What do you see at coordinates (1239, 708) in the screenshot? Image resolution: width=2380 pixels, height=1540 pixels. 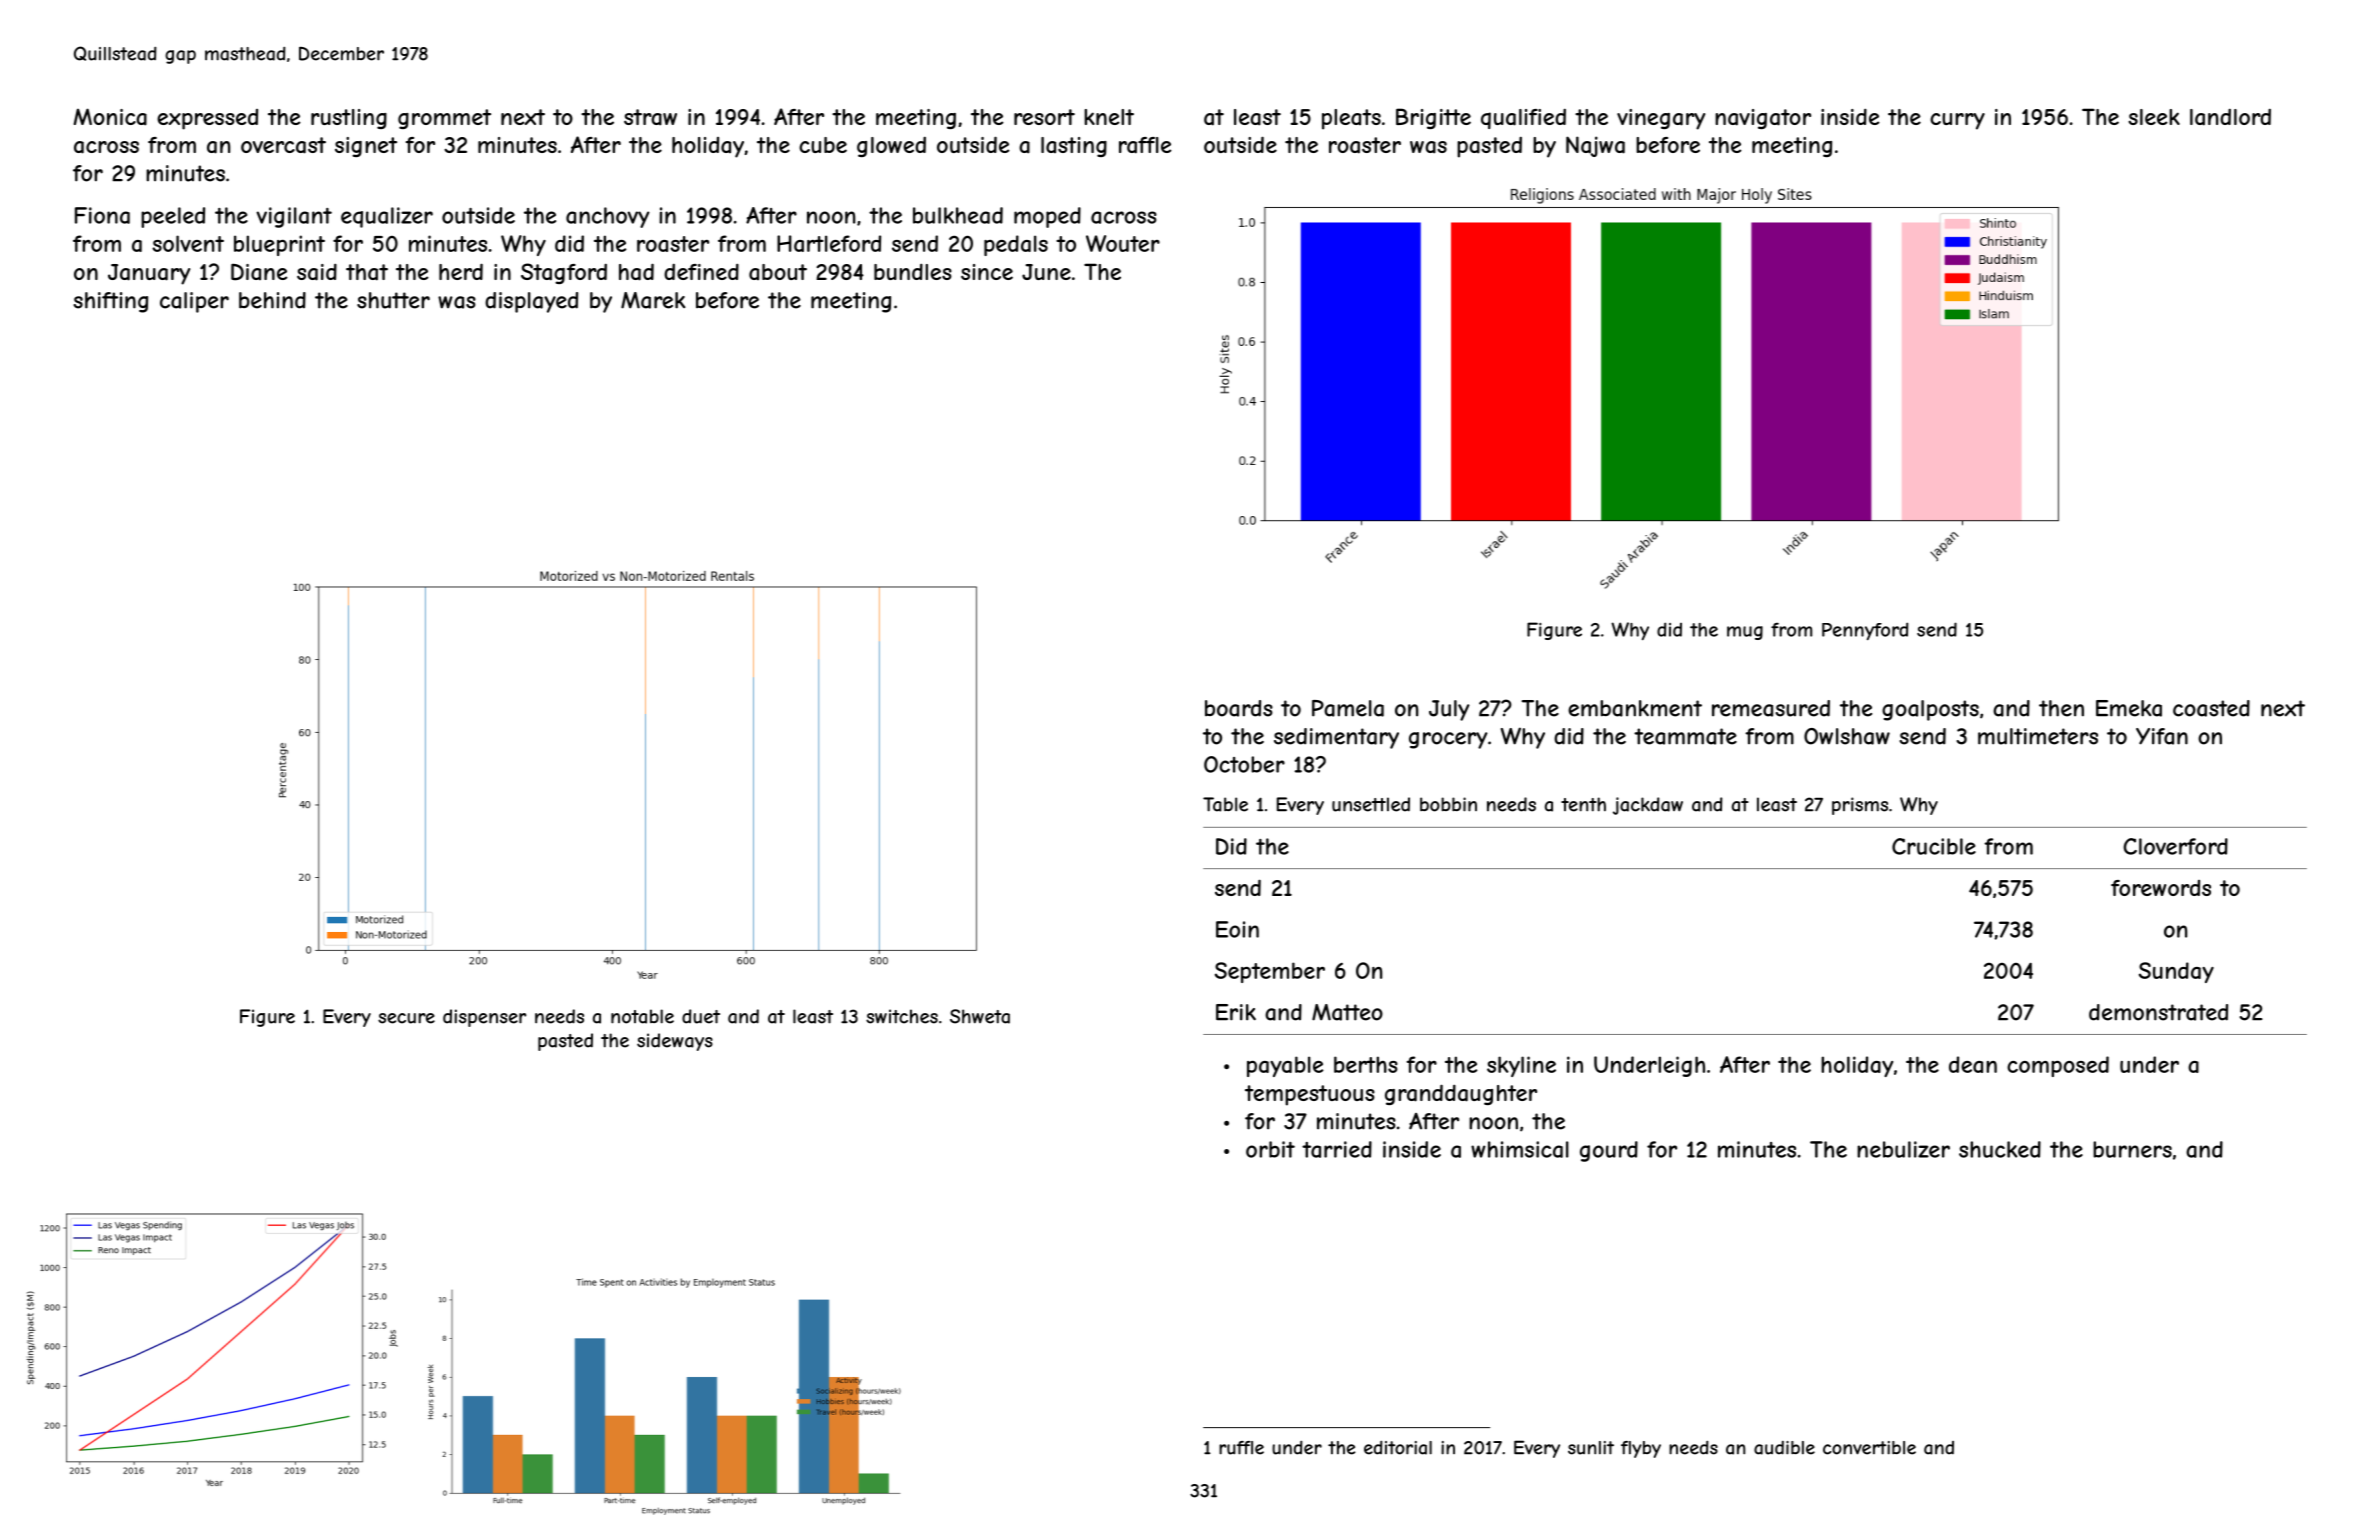 I see `boards` at bounding box center [1239, 708].
